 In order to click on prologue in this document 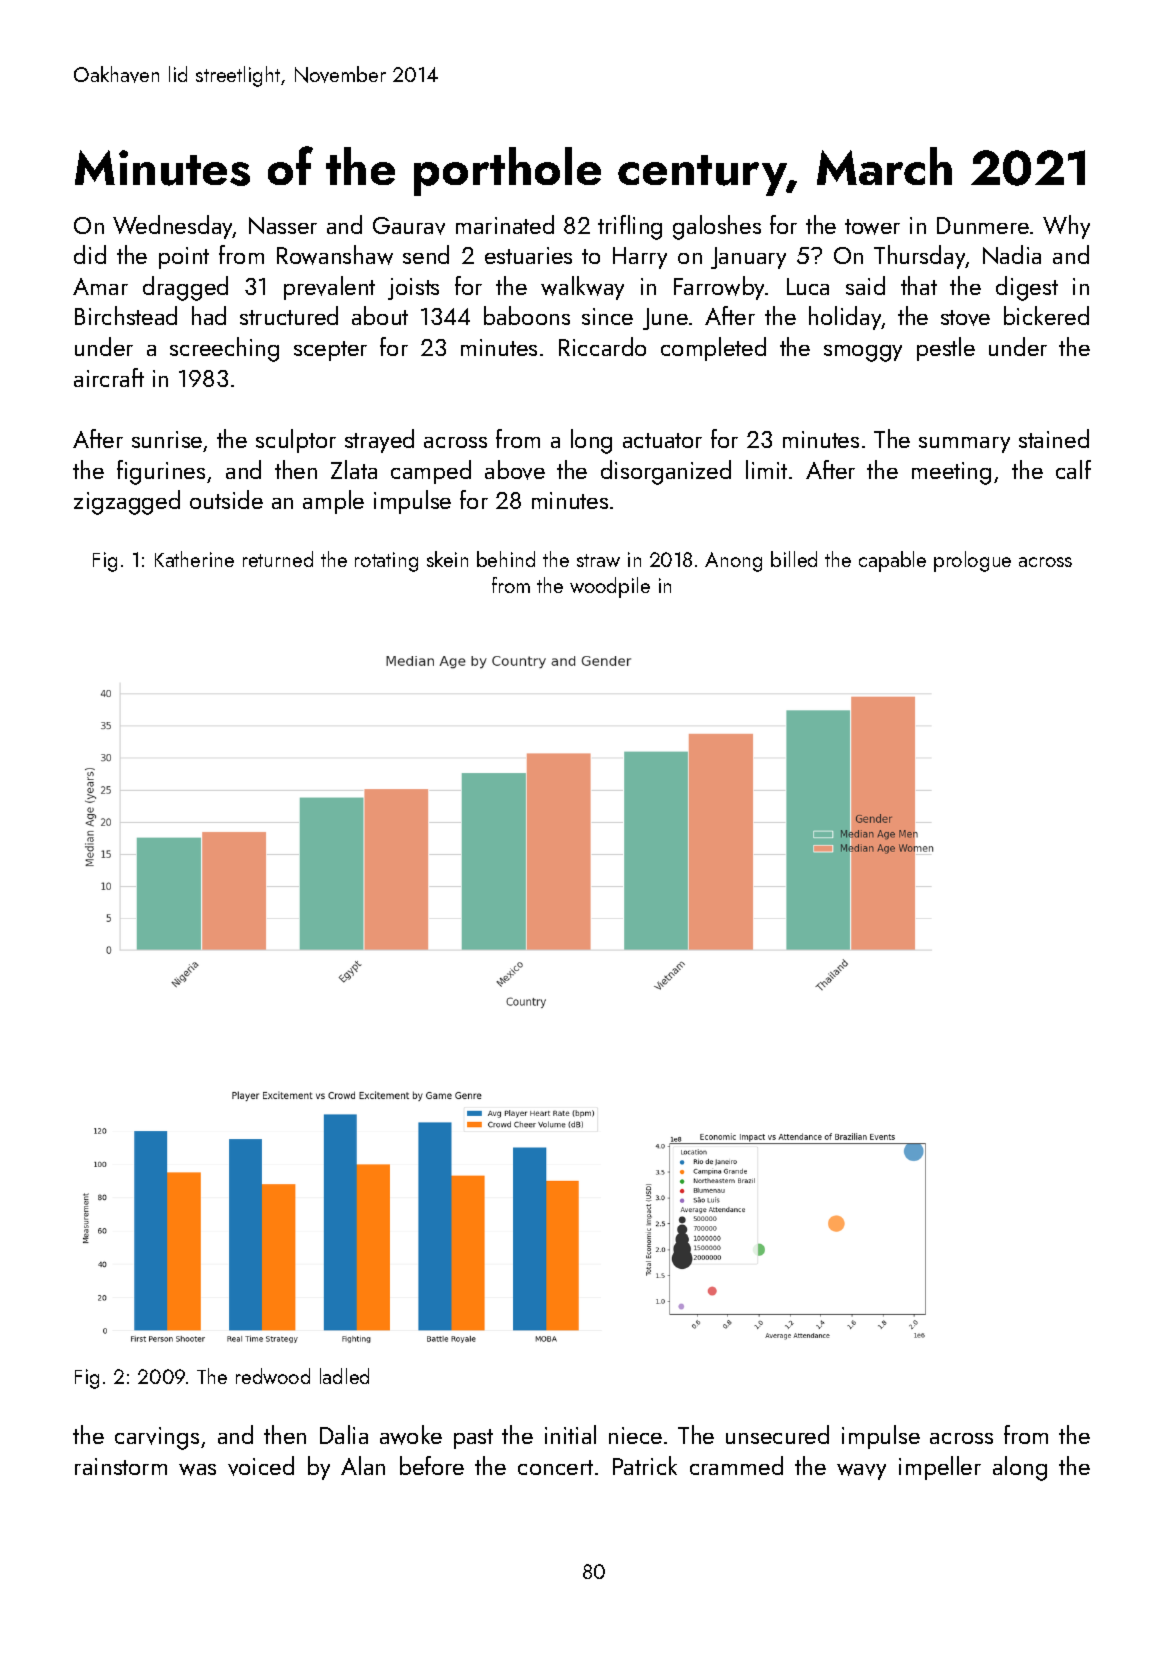, I will do `click(972, 561)`.
